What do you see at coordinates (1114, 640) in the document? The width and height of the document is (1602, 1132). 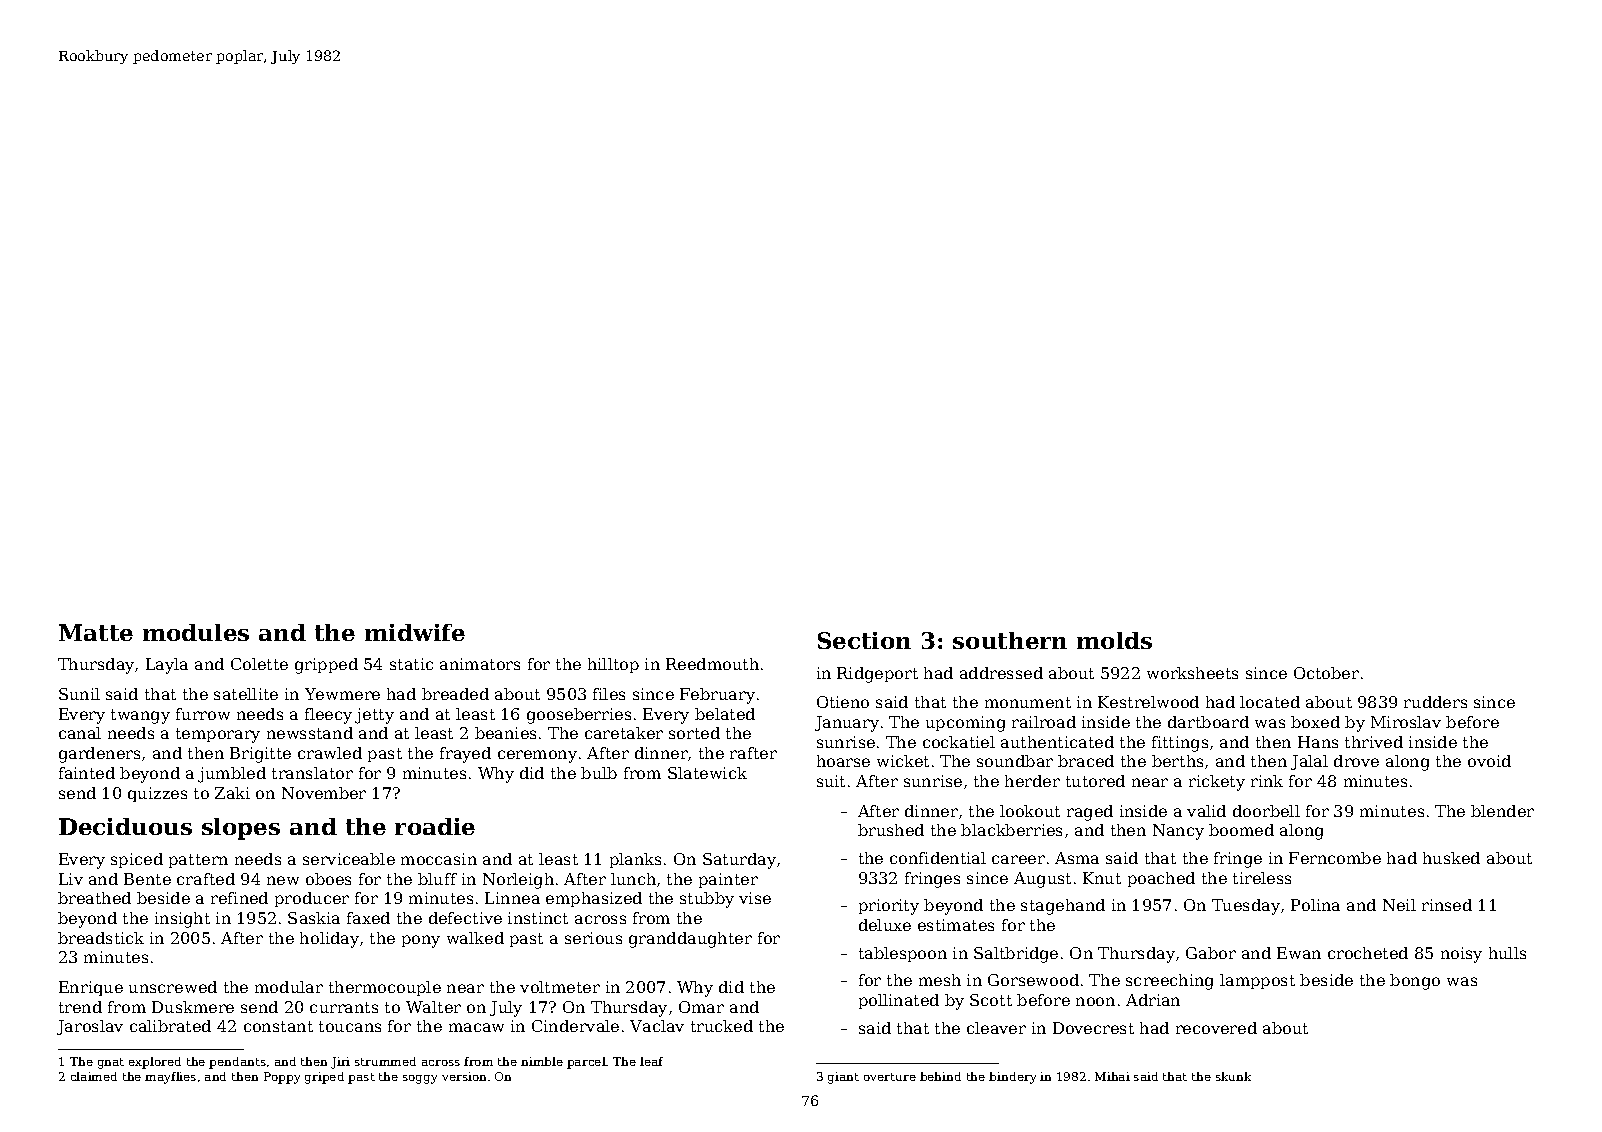 I see `molds` at bounding box center [1114, 640].
